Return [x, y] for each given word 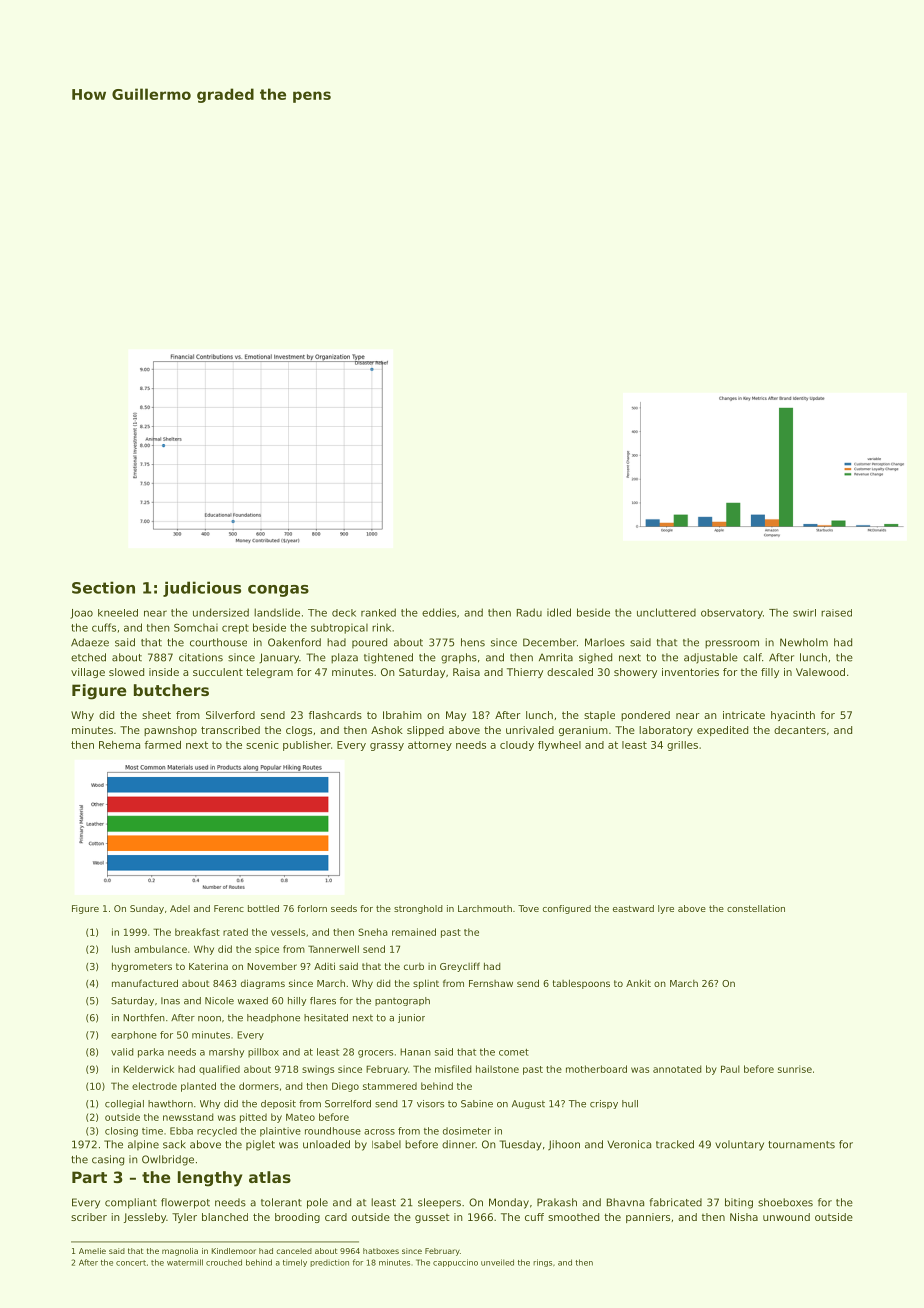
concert [131, 1263]
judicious [202, 589]
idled [559, 612]
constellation [756, 908]
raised [836, 613]
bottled [263, 908]
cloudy [517, 746]
